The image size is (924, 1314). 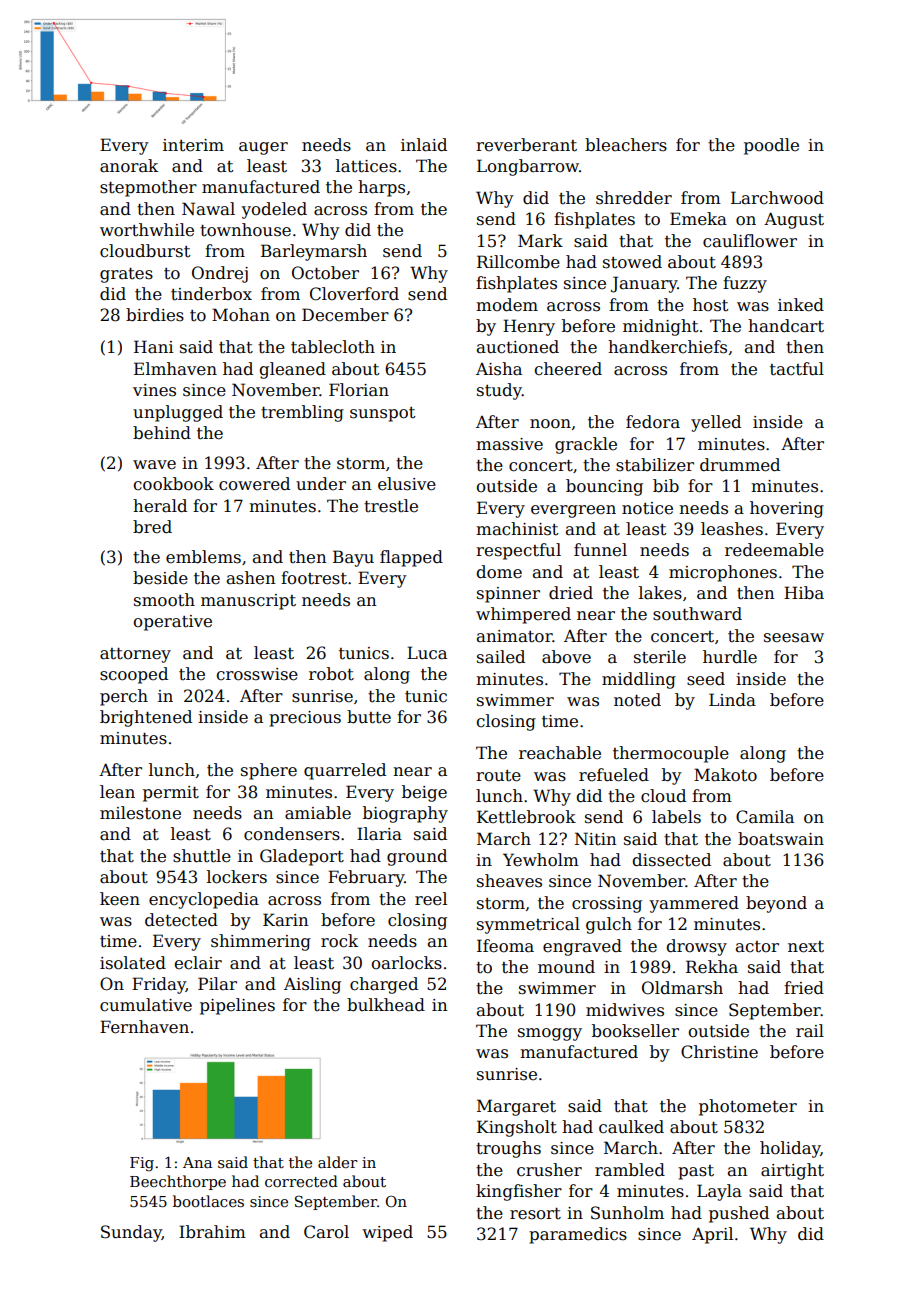 What do you see at coordinates (739, 1214) in the screenshot?
I see `pushed` at bounding box center [739, 1214].
